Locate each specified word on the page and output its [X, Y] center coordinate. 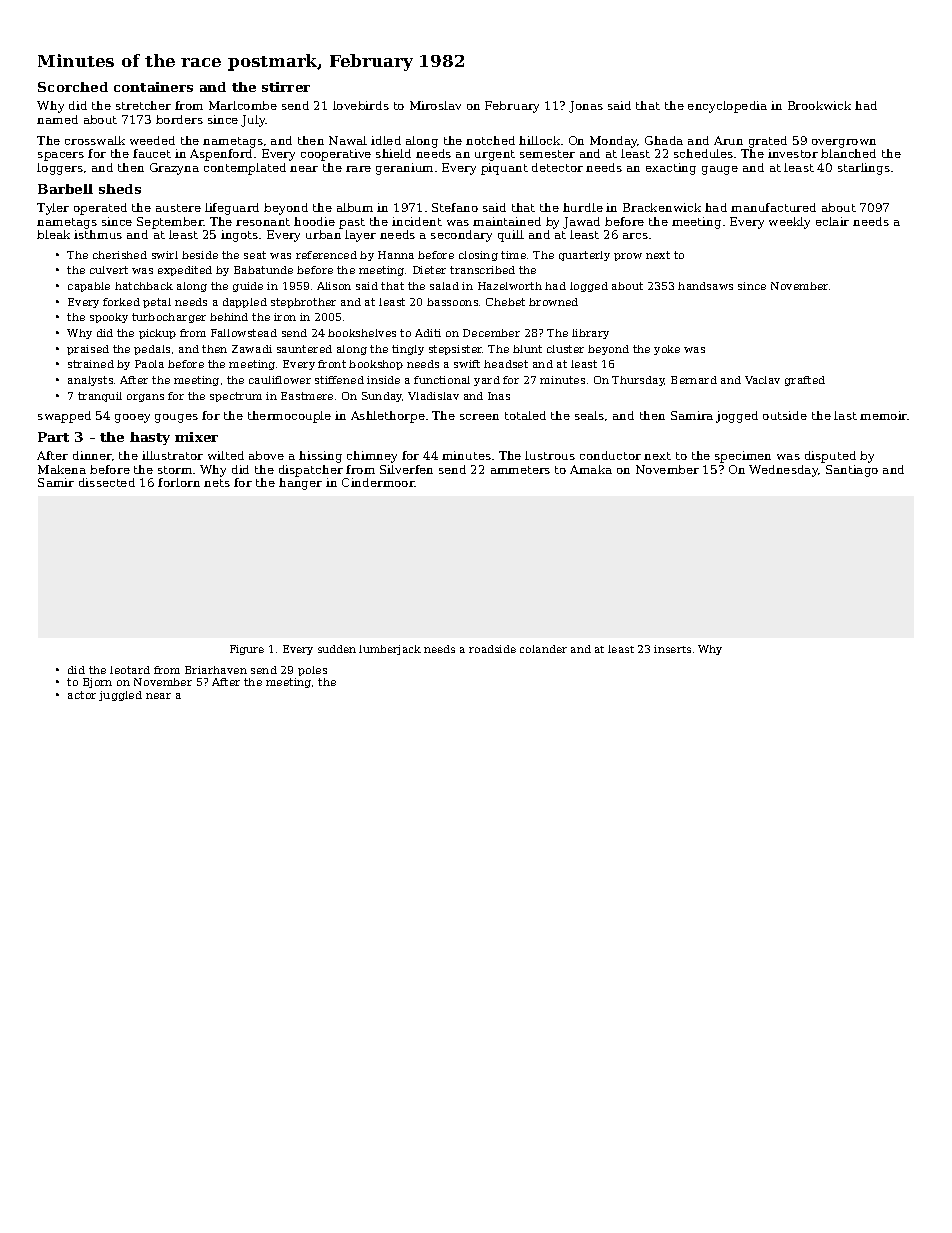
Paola [149, 364]
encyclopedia [727, 107]
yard [487, 381]
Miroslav [435, 105]
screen [479, 417]
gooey [132, 418]
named [57, 119]
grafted [805, 381]
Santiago [852, 471]
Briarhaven [216, 670]
